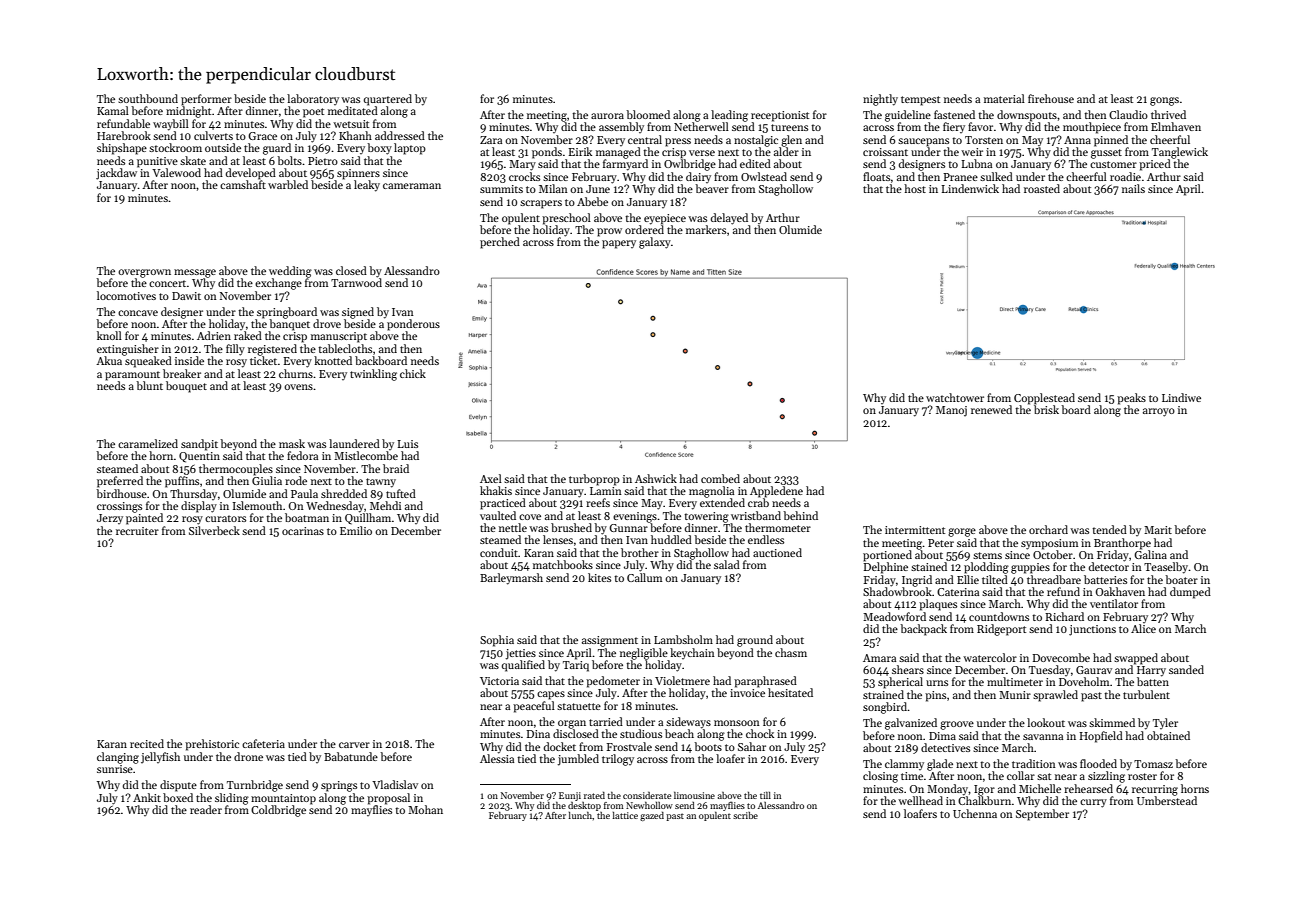  Describe the element at coordinates (920, 101) in the image. I see `tempest` at that location.
